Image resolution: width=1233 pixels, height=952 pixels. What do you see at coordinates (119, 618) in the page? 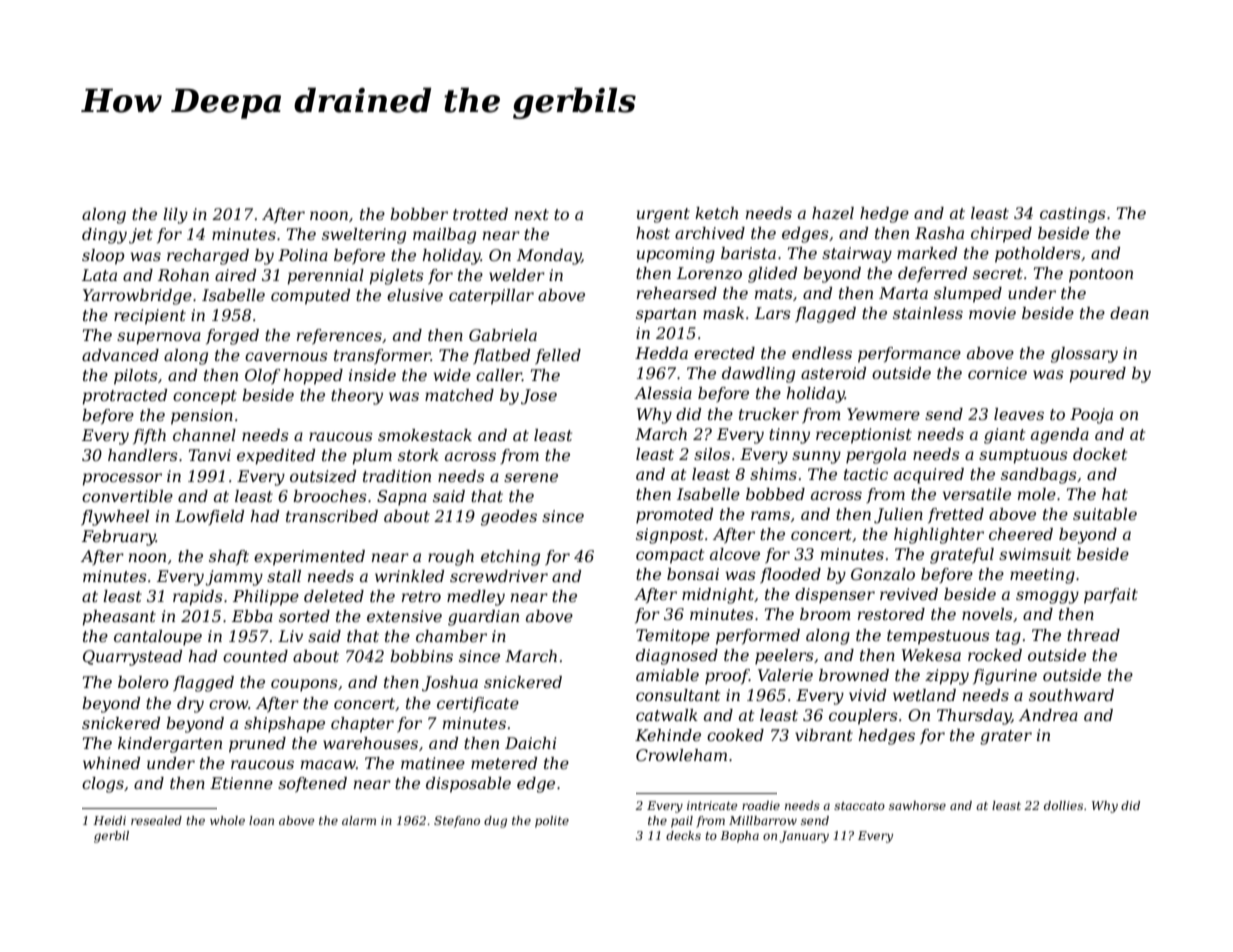
I see `pheasant` at bounding box center [119, 618].
